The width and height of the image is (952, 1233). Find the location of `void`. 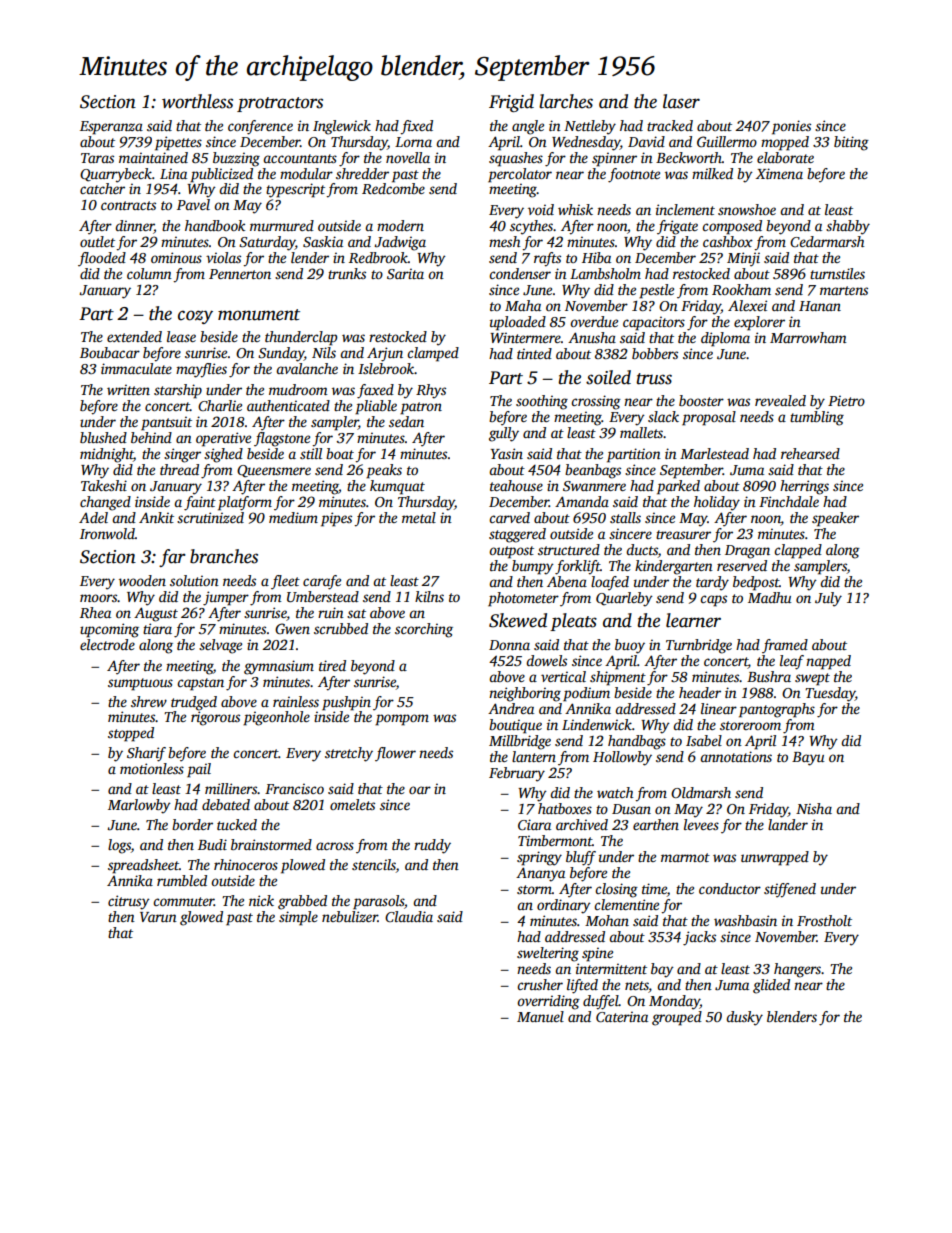

void is located at coordinates (541, 209).
